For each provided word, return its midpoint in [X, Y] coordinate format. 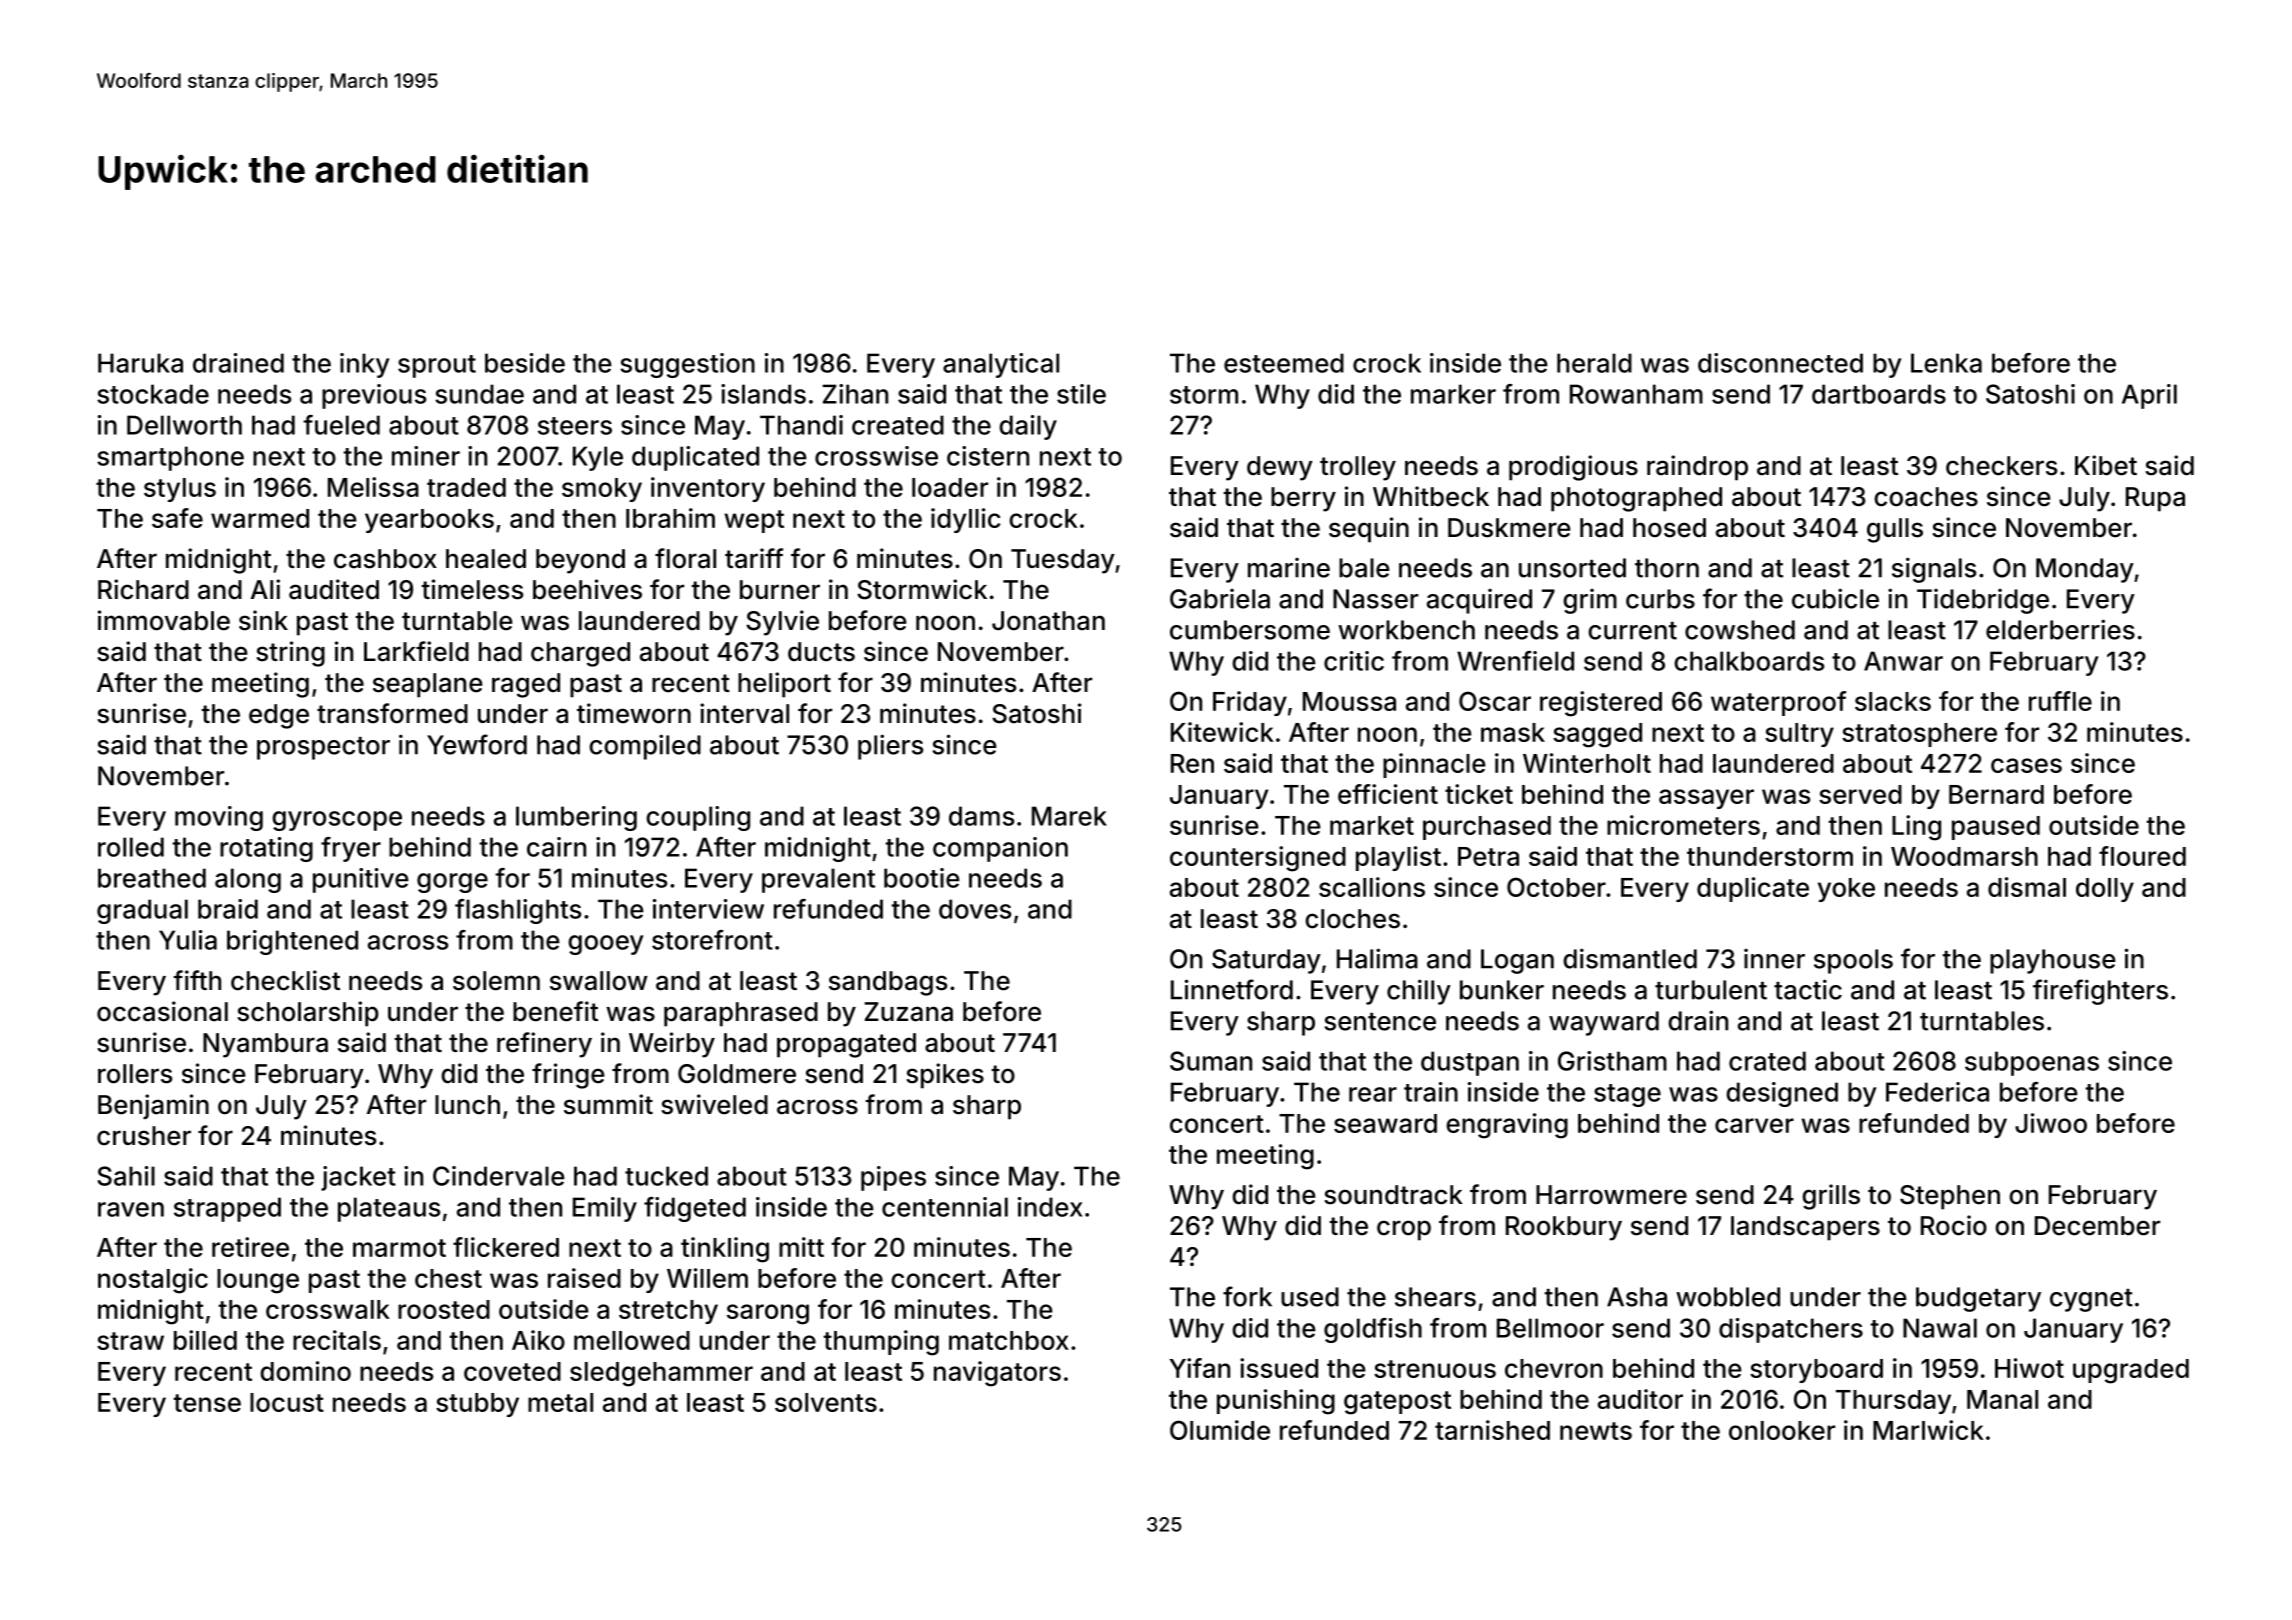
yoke [1846, 890]
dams [981, 816]
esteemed [1284, 363]
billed [205, 1340]
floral [685, 558]
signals [1934, 570]
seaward [1385, 1123]
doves [975, 909]
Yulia [188, 940]
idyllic [966, 520]
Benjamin [153, 1107]
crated [1767, 1061]
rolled [131, 847]
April [2149, 396]
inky [365, 365]
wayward [1604, 1023]
